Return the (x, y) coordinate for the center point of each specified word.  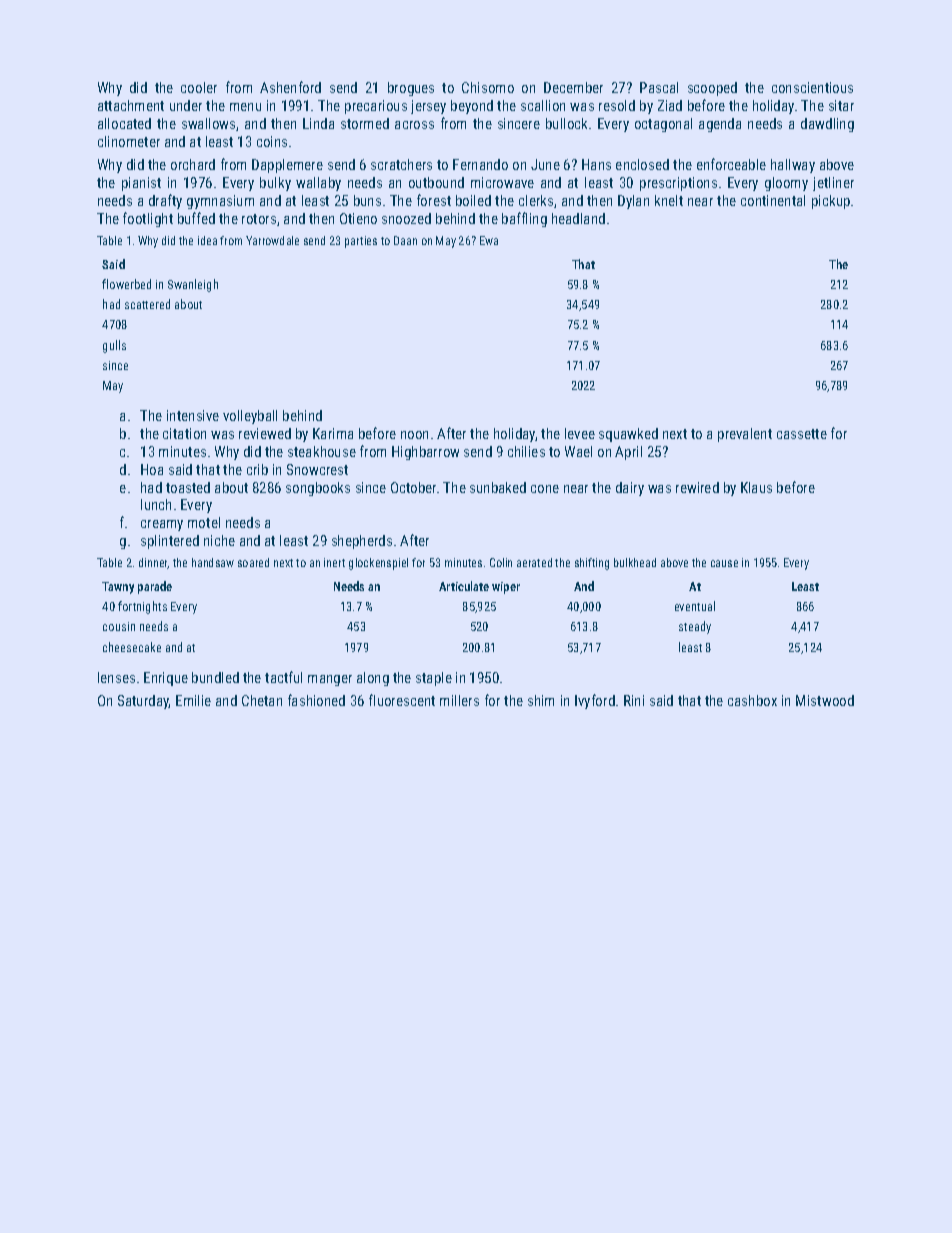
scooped (712, 89)
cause (724, 563)
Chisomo (488, 87)
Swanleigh (193, 285)
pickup (831, 202)
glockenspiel (378, 564)
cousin (119, 626)
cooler (199, 87)
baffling (524, 219)
